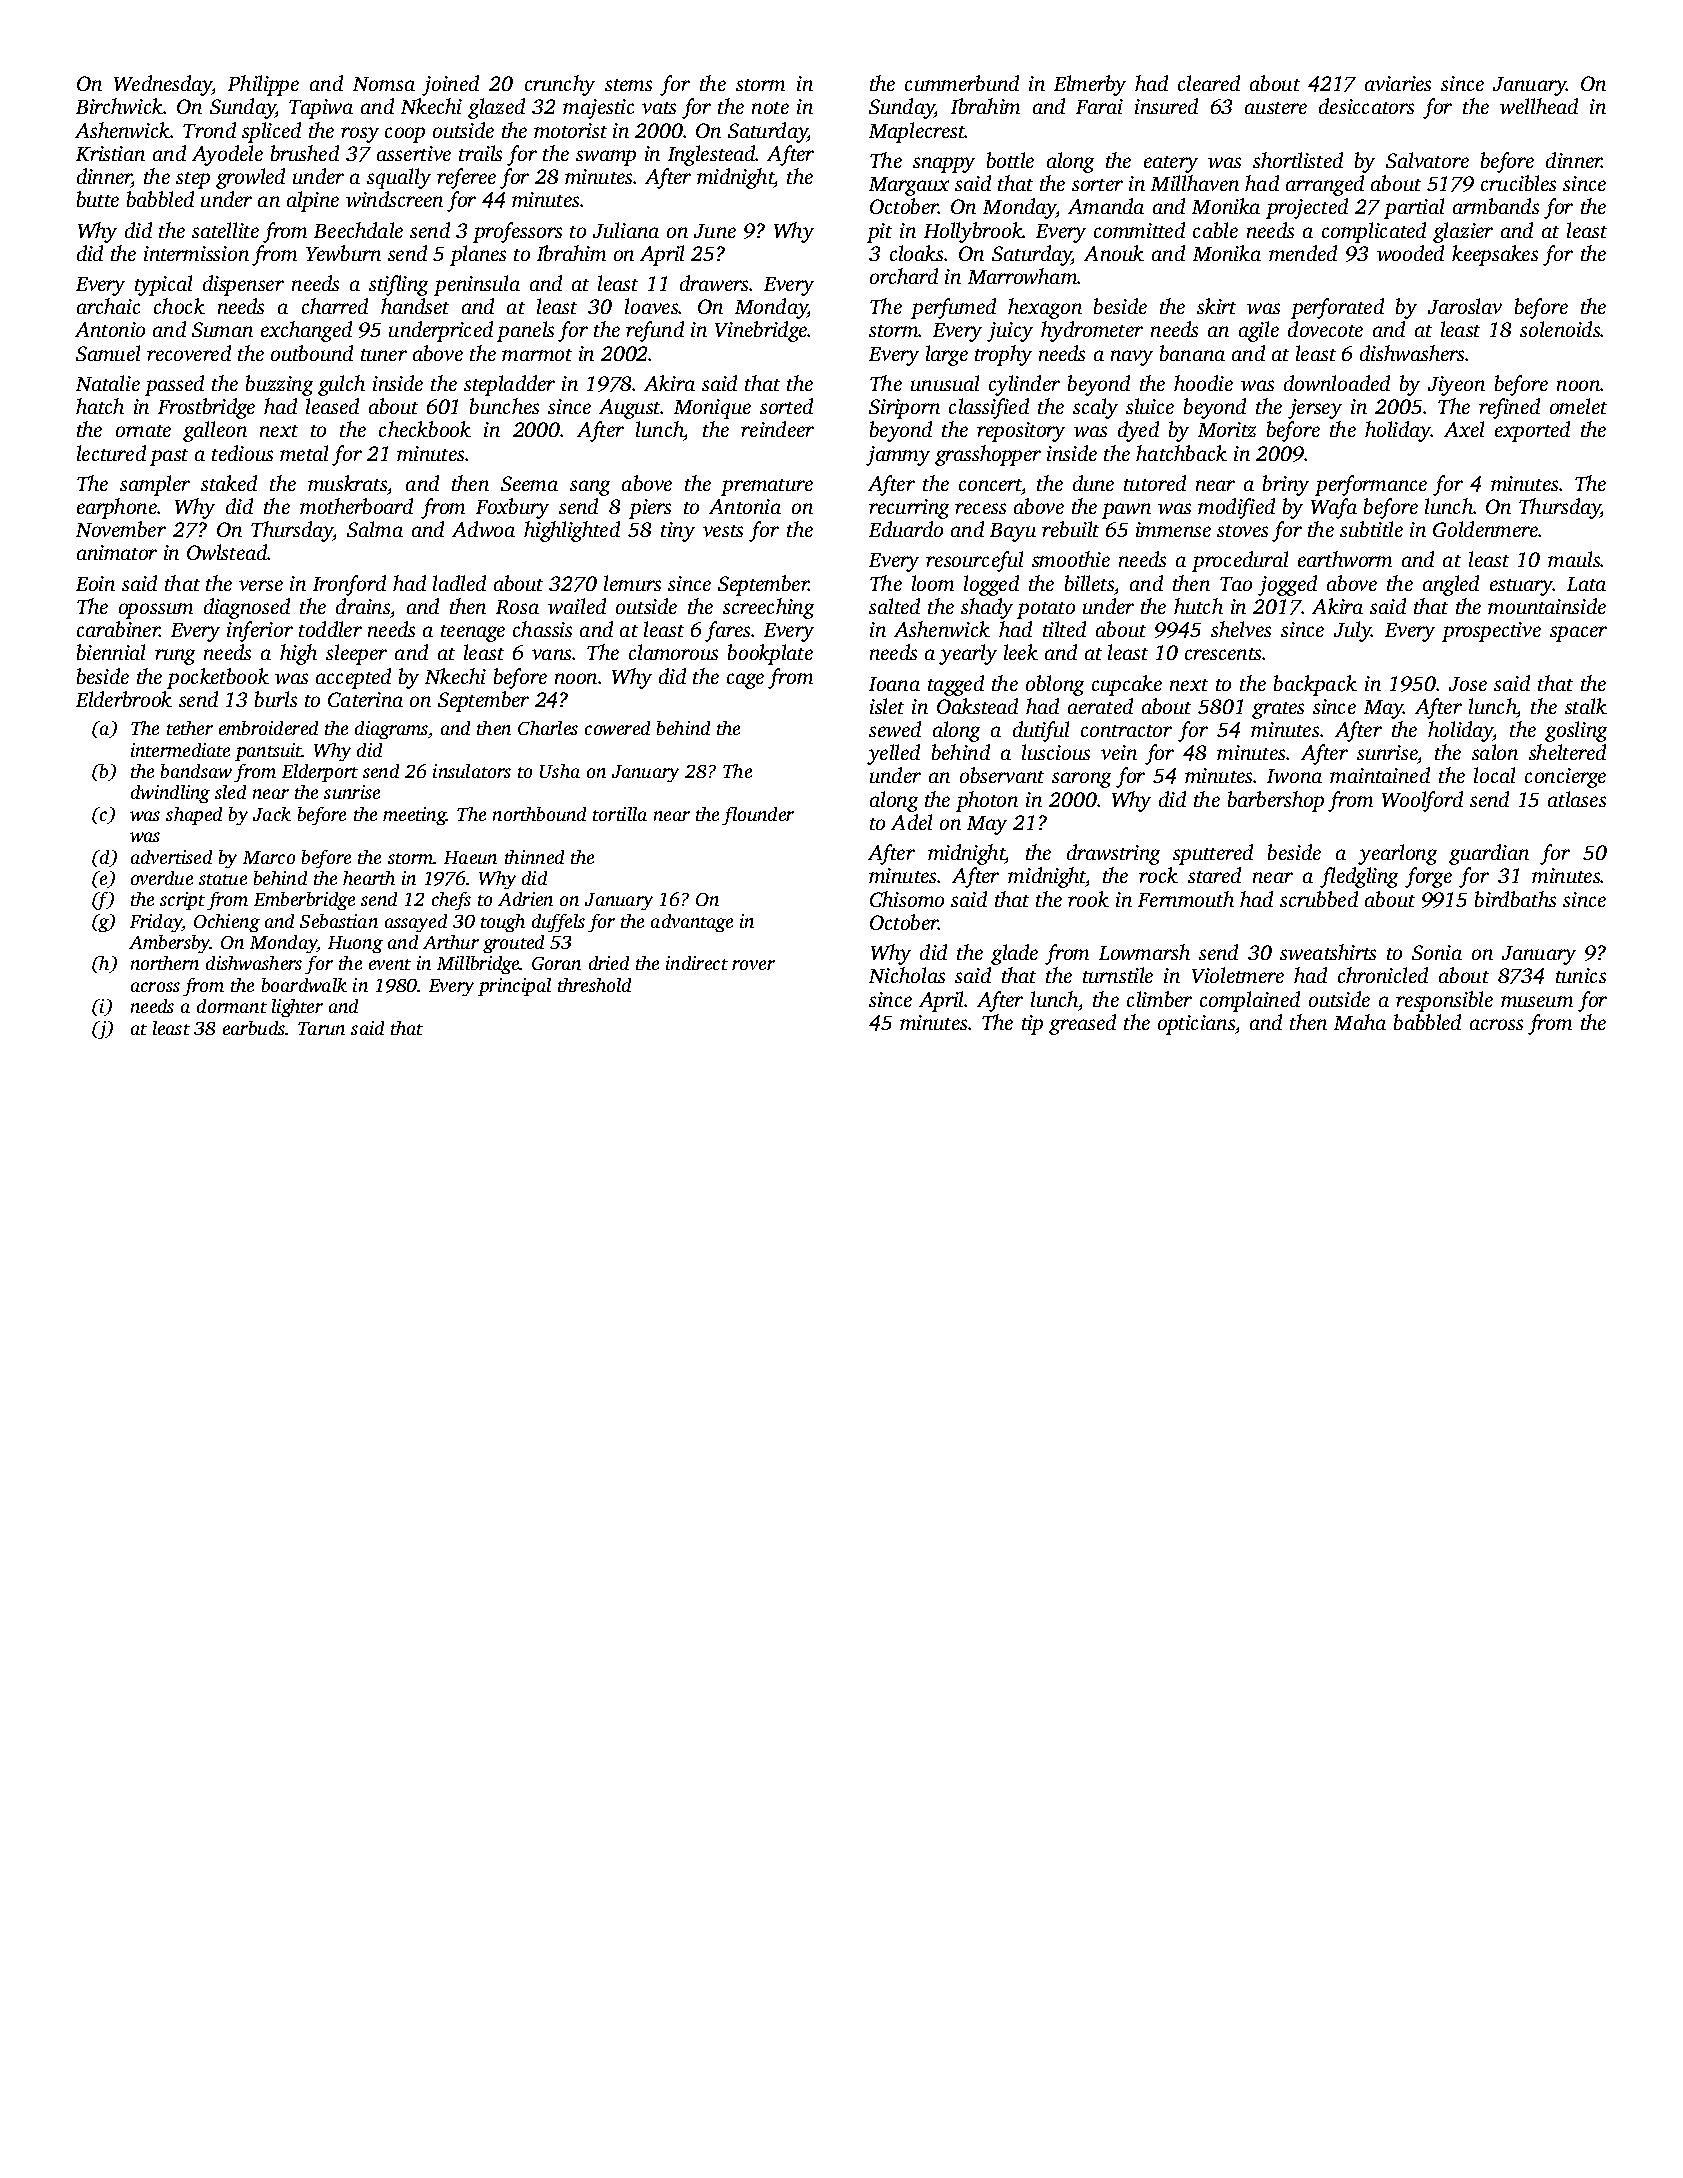 The image size is (1683, 2178). Describe the element at coordinates (321, 1028) in the screenshot. I see `Tarun` at that location.
